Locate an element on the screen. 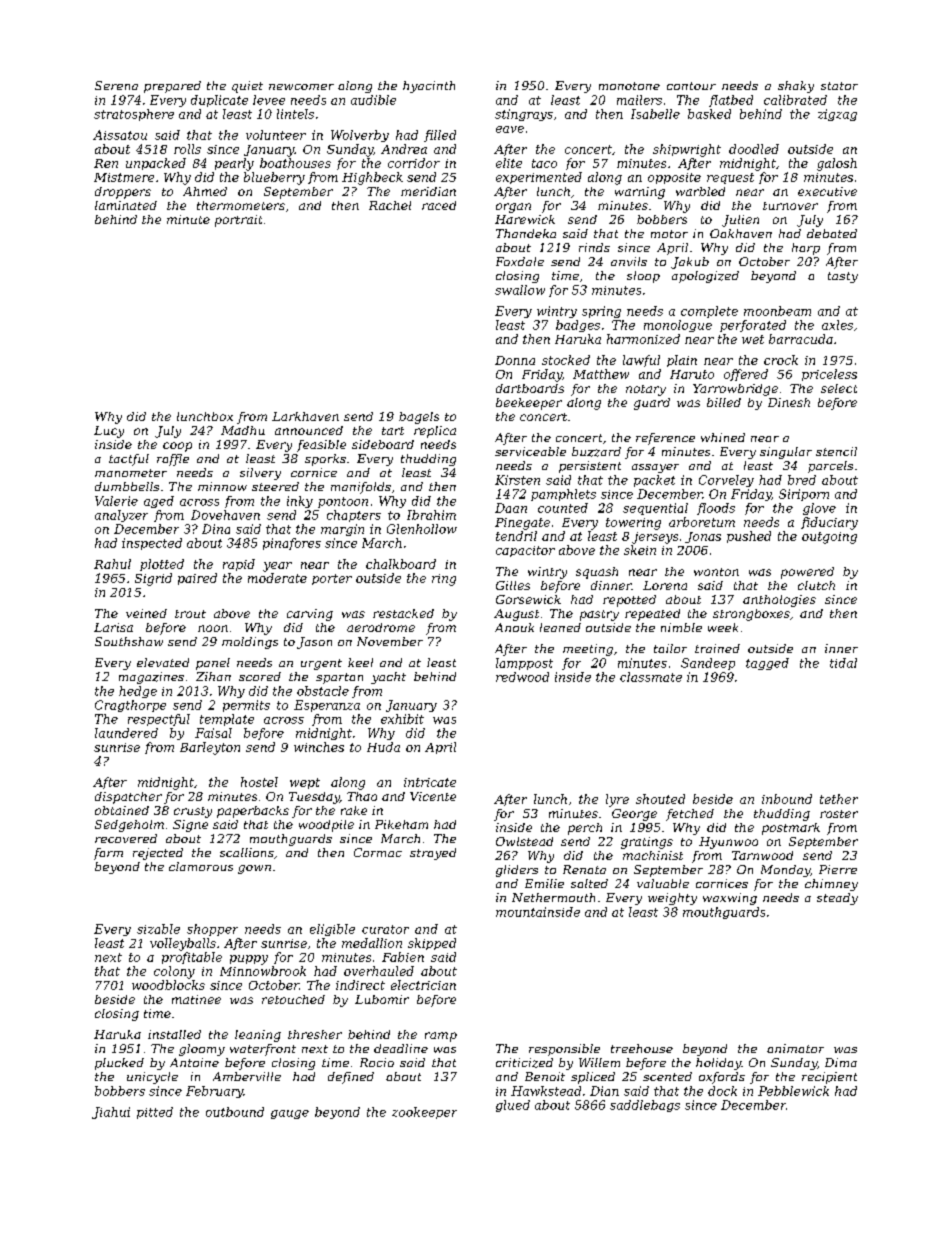 This screenshot has height=1233, width=952. sizable is located at coordinates (158, 929).
